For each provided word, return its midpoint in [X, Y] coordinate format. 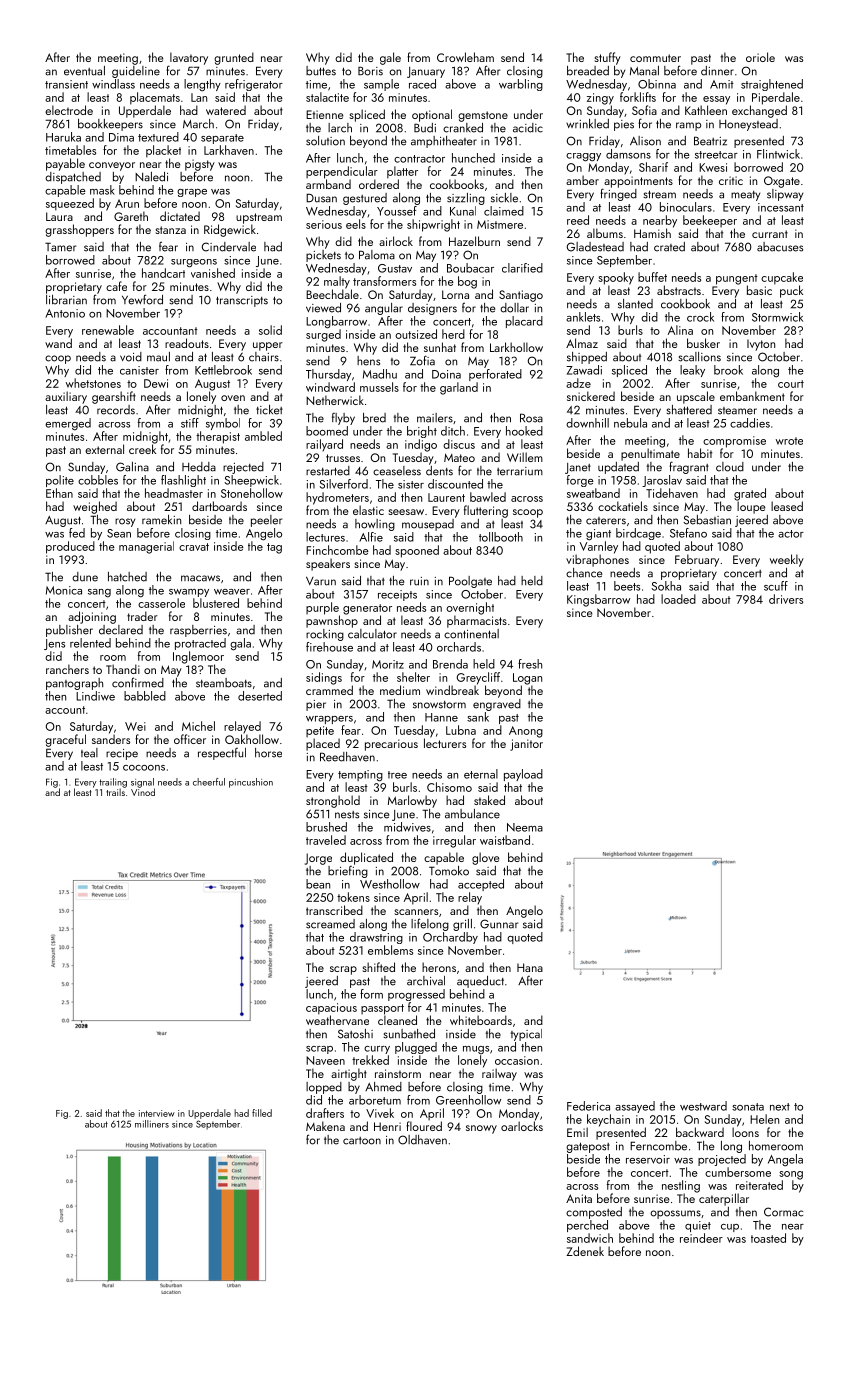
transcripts [242, 301]
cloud [730, 467]
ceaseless [397, 471]
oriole [760, 57]
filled [262, 1113]
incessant [781, 207]
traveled [326, 840]
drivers [786, 599]
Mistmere [500, 224]
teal [89, 753]
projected [722, 1160]
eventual [84, 71]
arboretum [375, 1100]
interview [157, 1113]
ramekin [161, 520]
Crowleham [465, 57]
